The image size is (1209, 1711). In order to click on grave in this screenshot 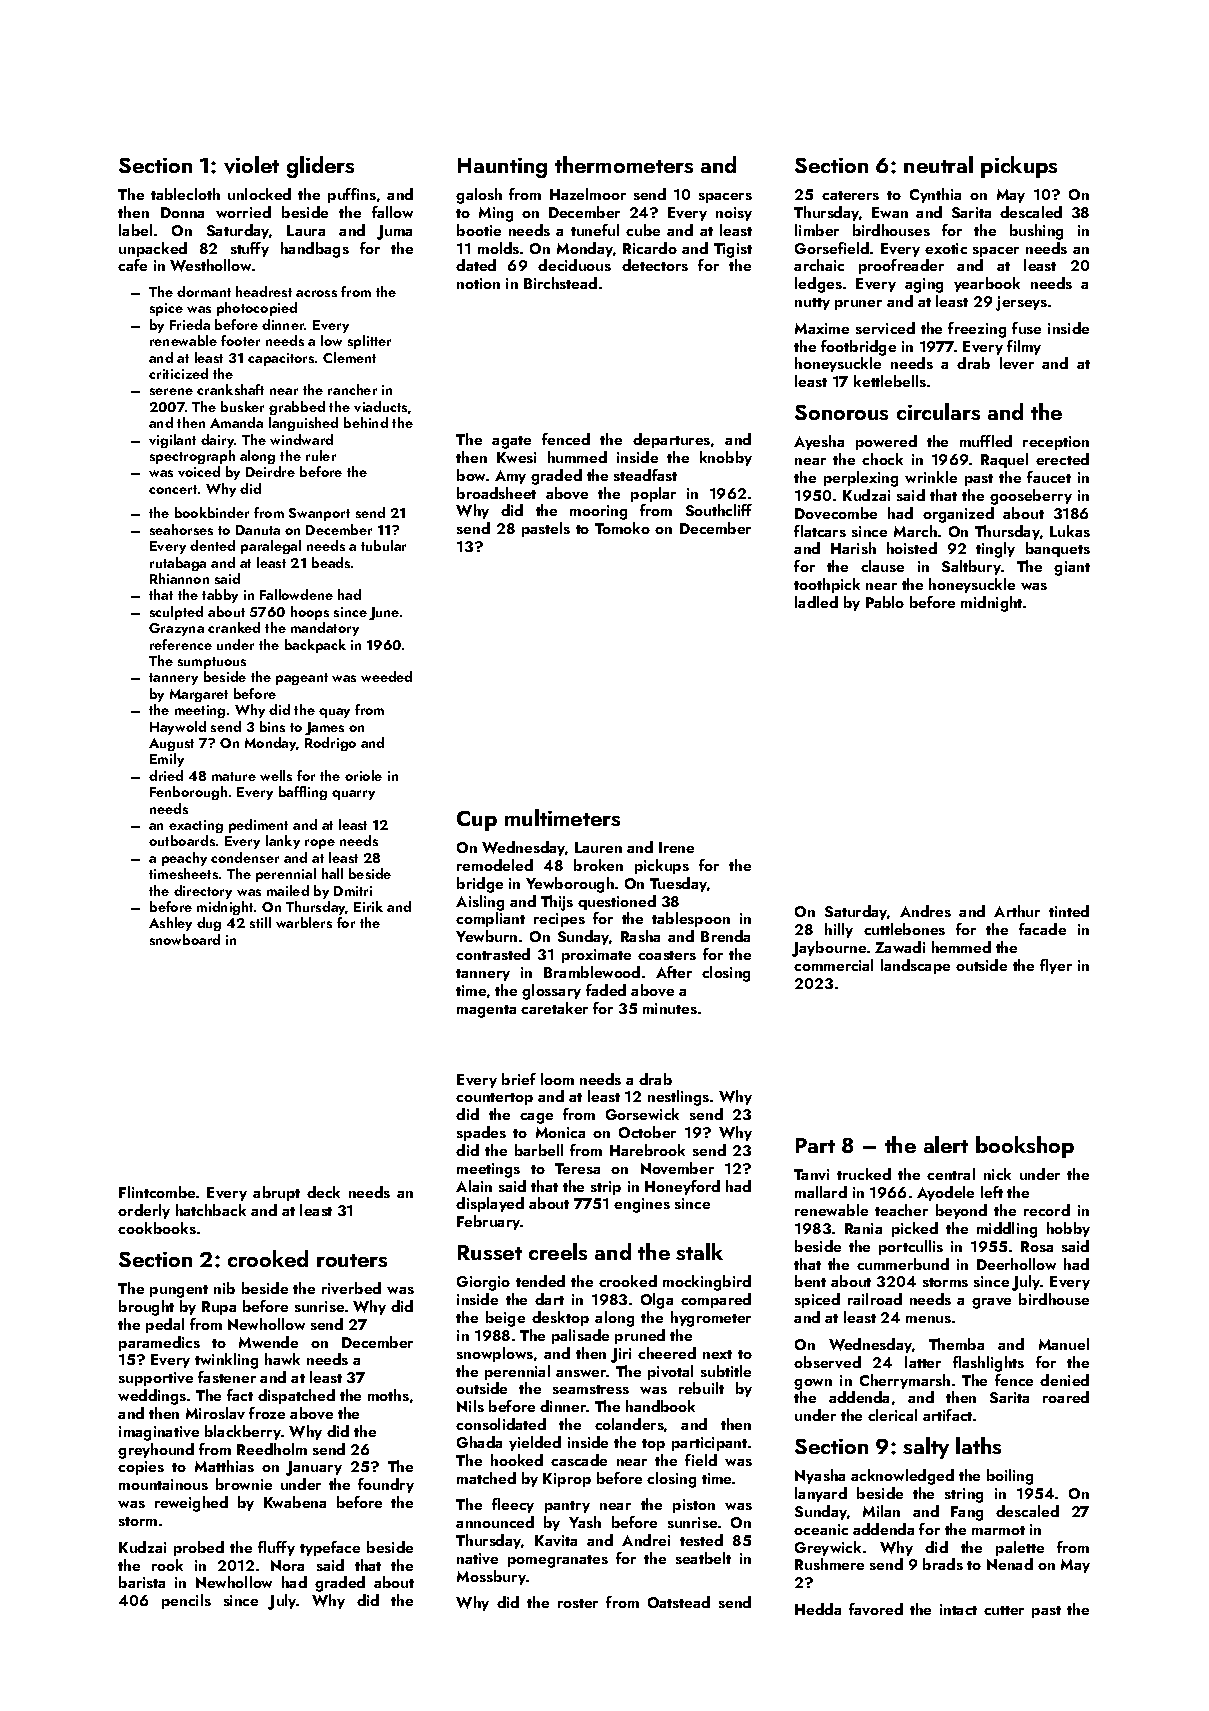, I will do `click(991, 1303)`.
